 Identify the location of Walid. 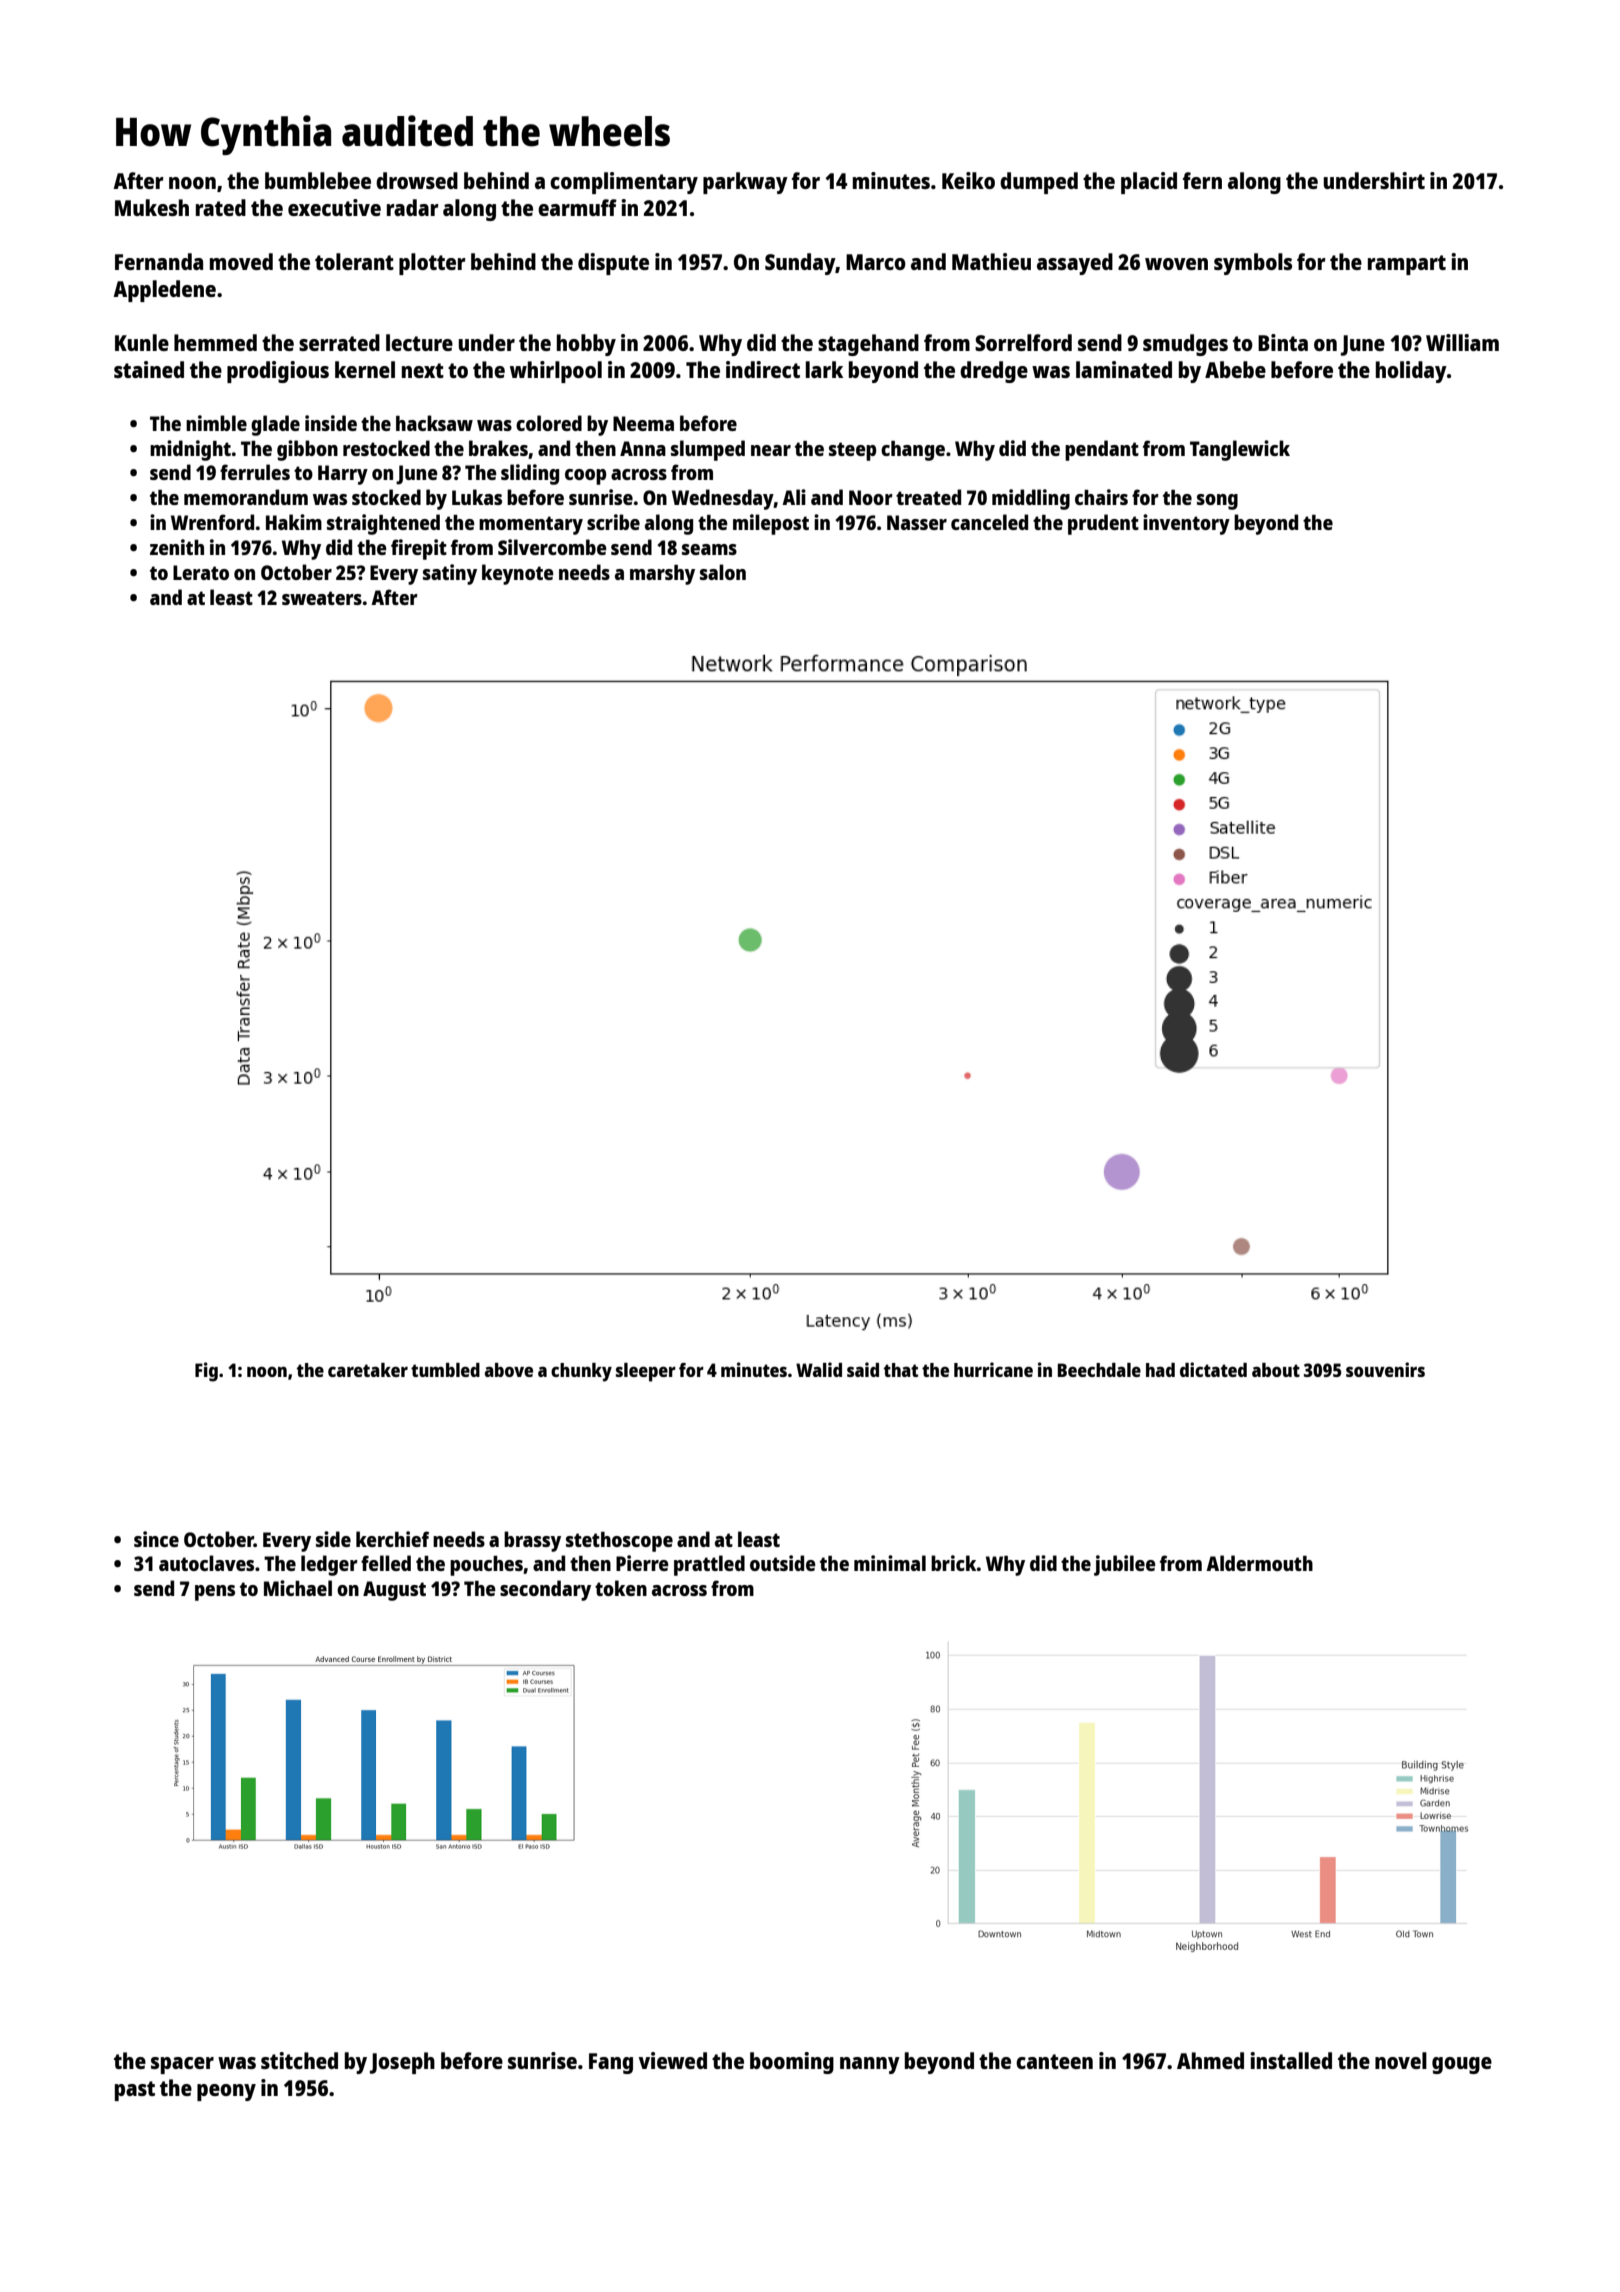
(819, 1369).
